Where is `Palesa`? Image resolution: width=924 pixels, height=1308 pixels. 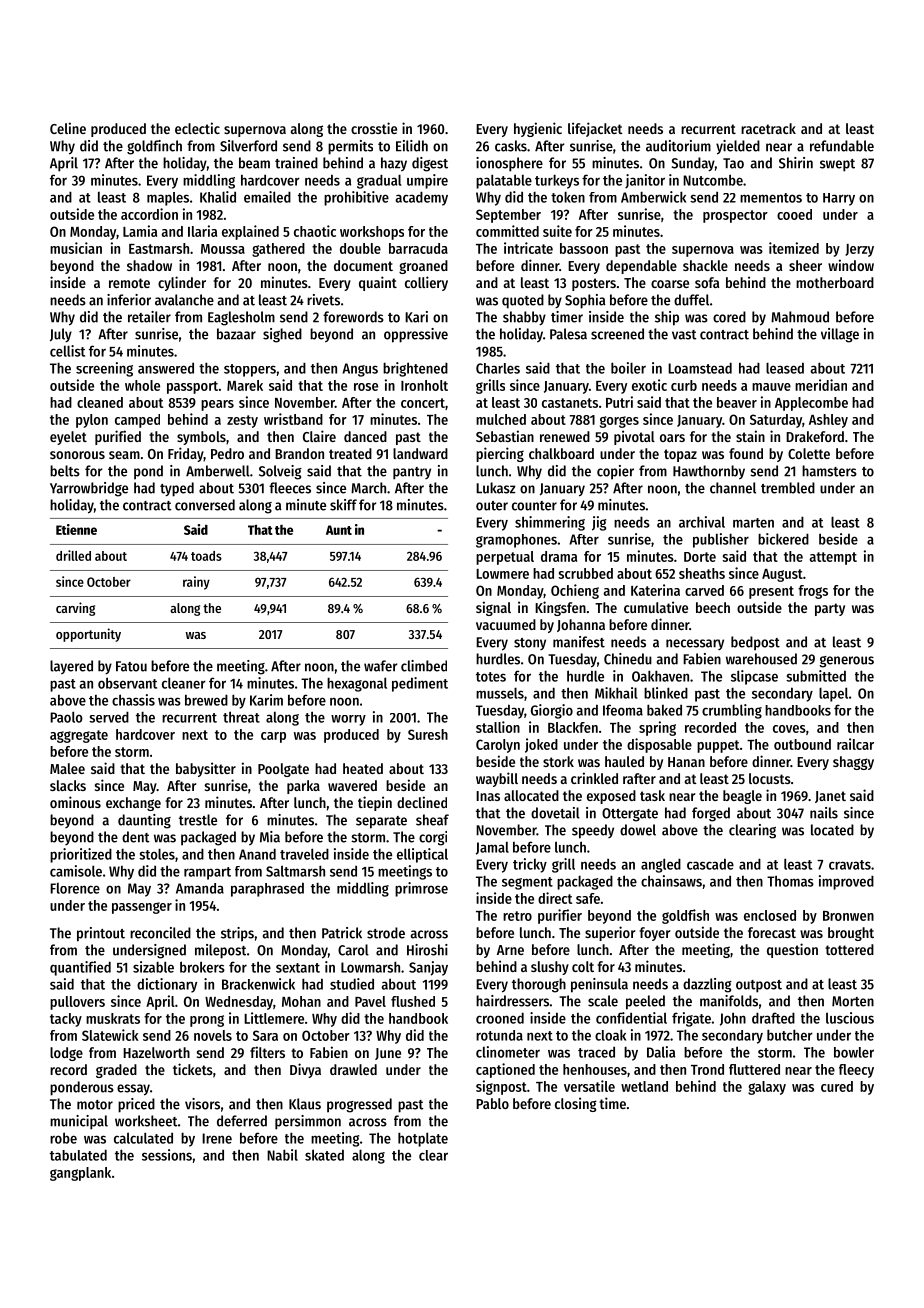 Palesa is located at coordinates (568, 334).
